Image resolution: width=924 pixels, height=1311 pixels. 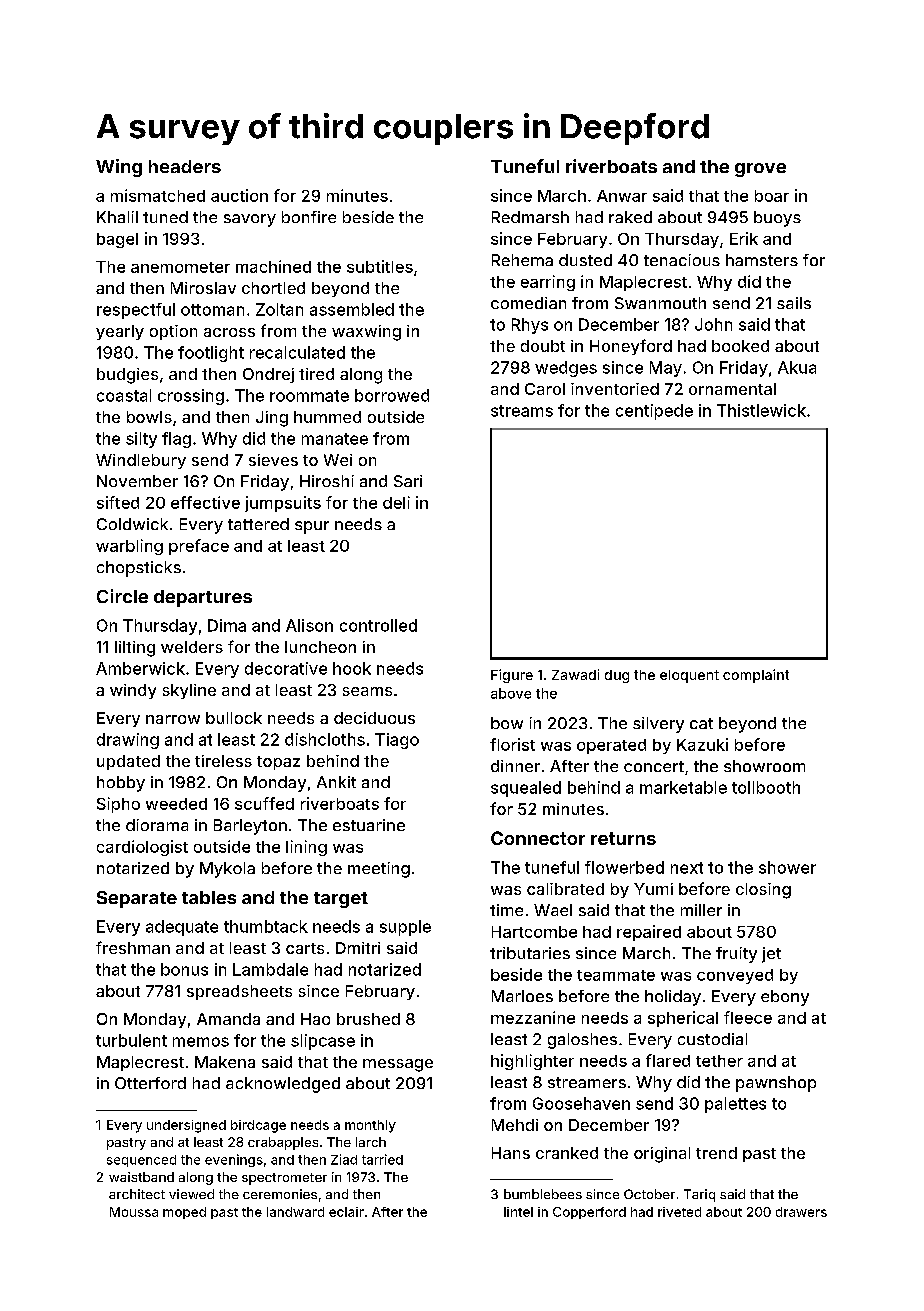 What do you see at coordinates (801, 1212) in the screenshot?
I see `drawers` at bounding box center [801, 1212].
